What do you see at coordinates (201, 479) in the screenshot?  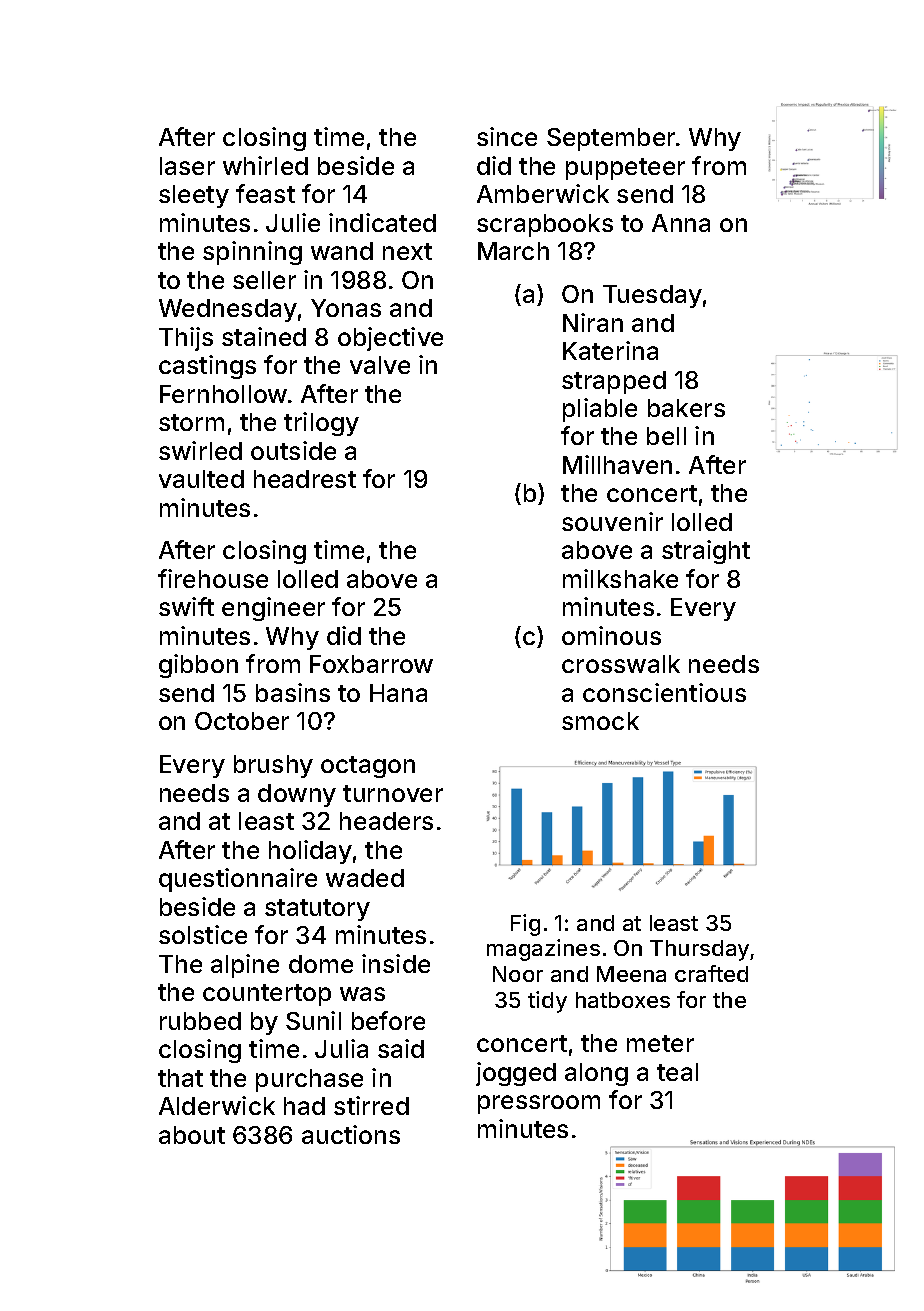 I see `vaulted` at bounding box center [201, 479].
